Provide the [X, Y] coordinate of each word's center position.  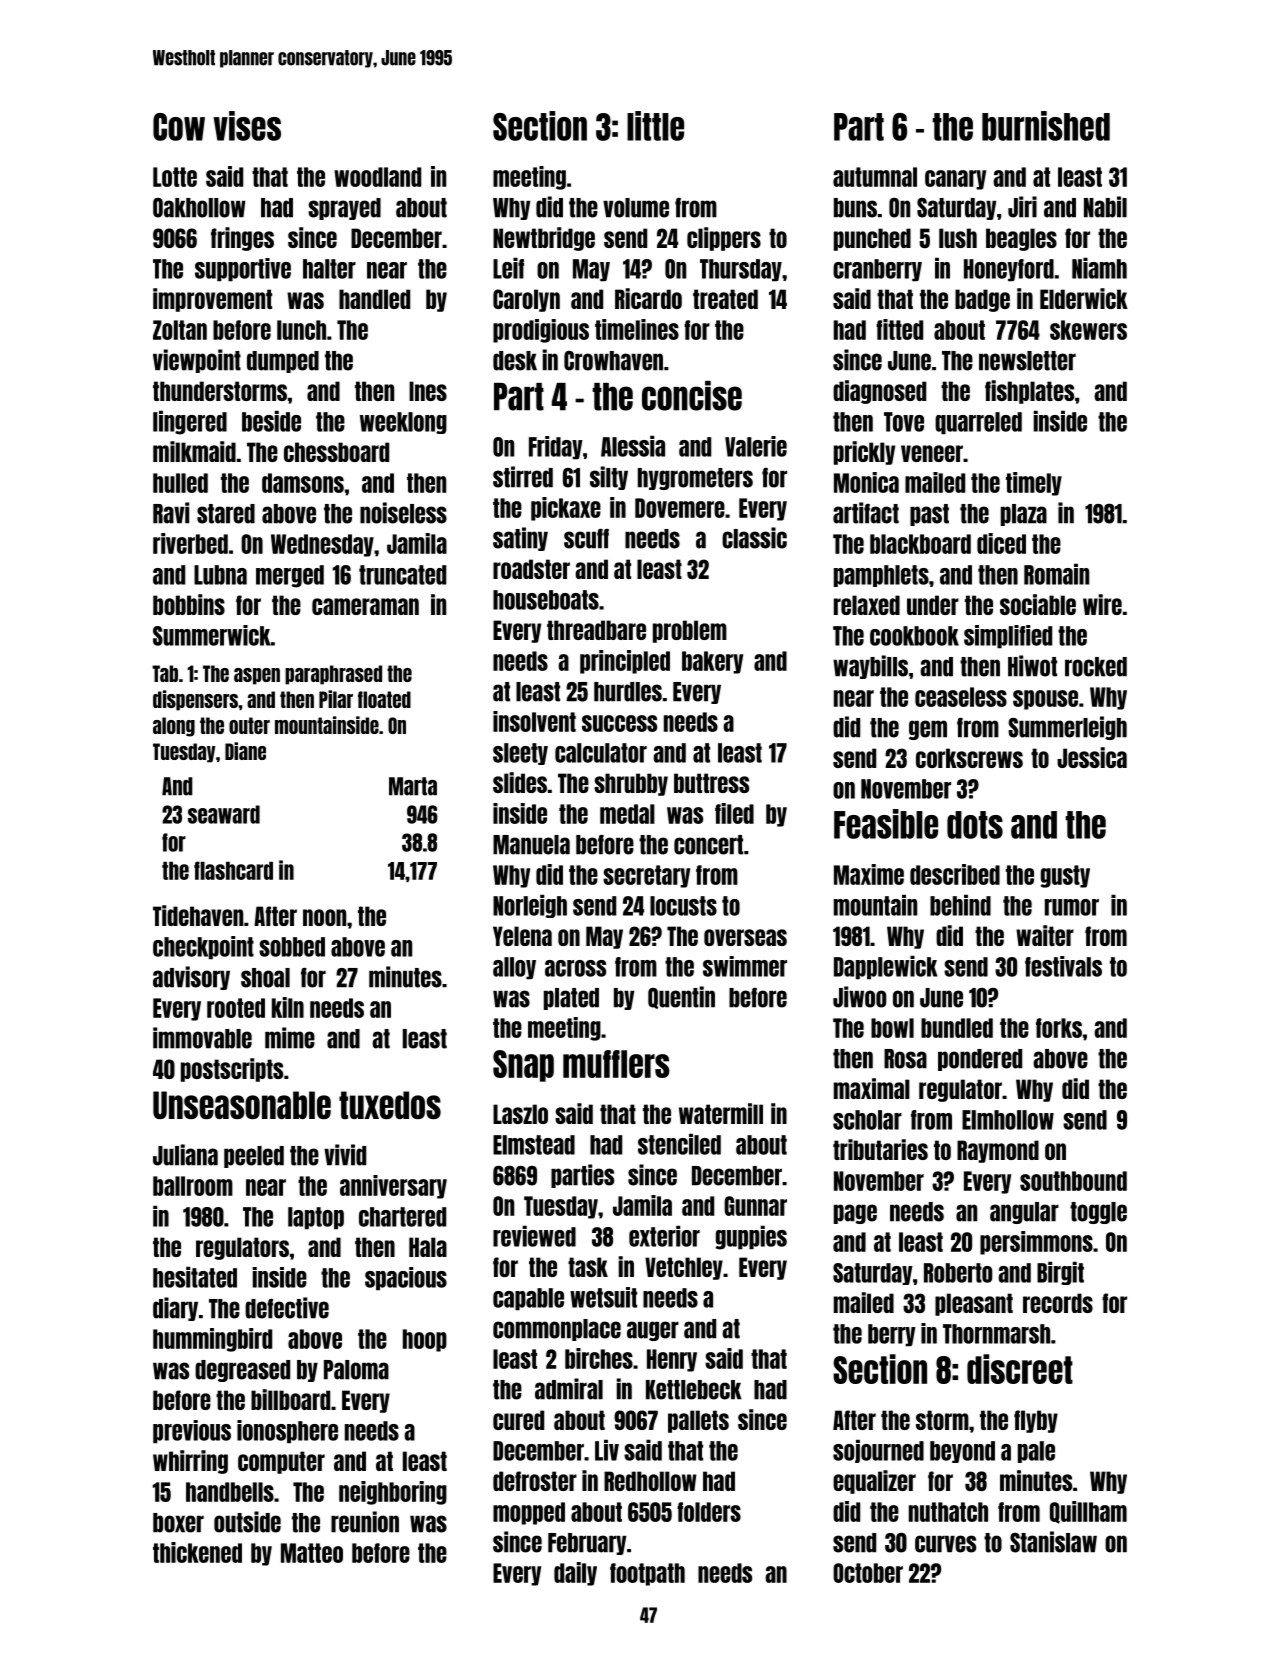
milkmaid [194, 451]
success [619, 723]
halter [329, 269]
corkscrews [969, 758]
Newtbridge [544, 239]
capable [528, 1299]
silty [609, 478]
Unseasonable [242, 1105]
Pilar [336, 699]
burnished [1046, 126]
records [1058, 1303]
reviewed [534, 1236]
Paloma [356, 1370]
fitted [899, 329]
